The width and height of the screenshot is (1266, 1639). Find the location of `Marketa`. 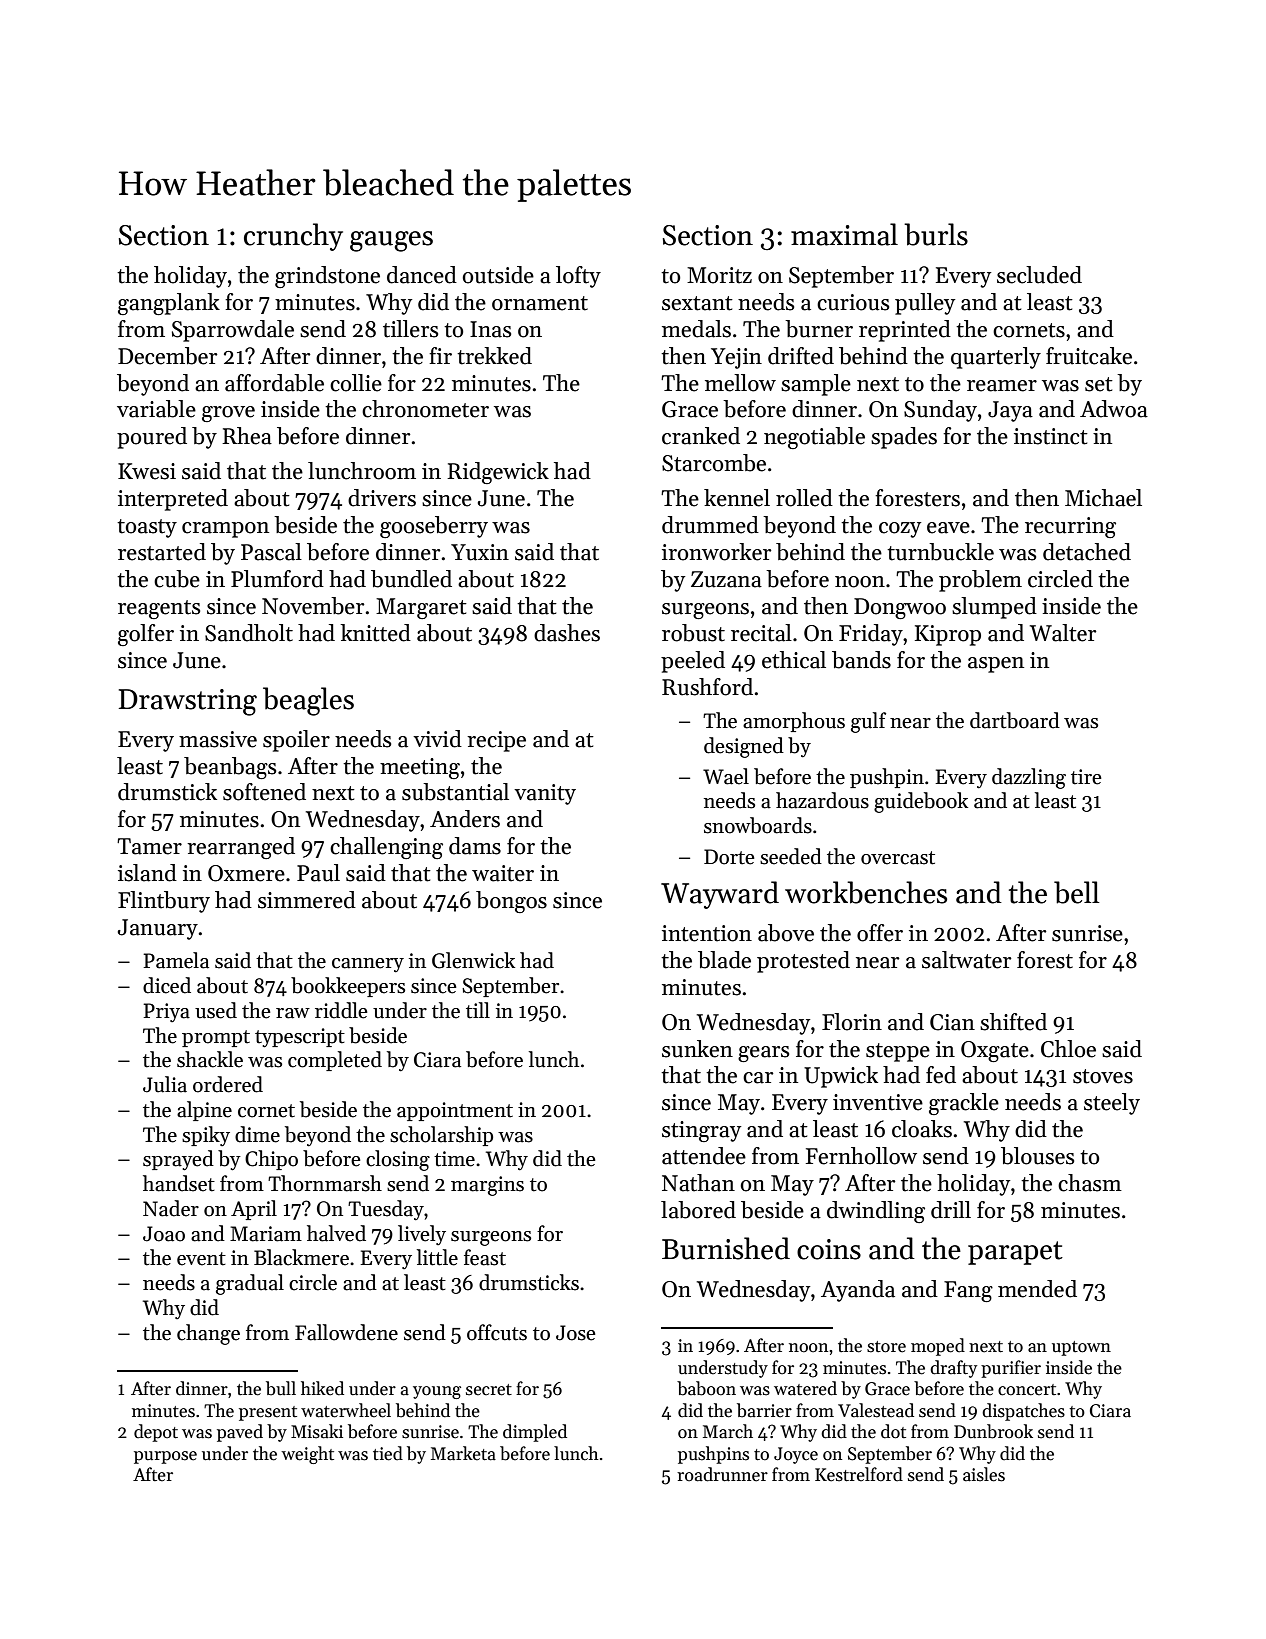

Marketa is located at coordinates (463, 1453).
